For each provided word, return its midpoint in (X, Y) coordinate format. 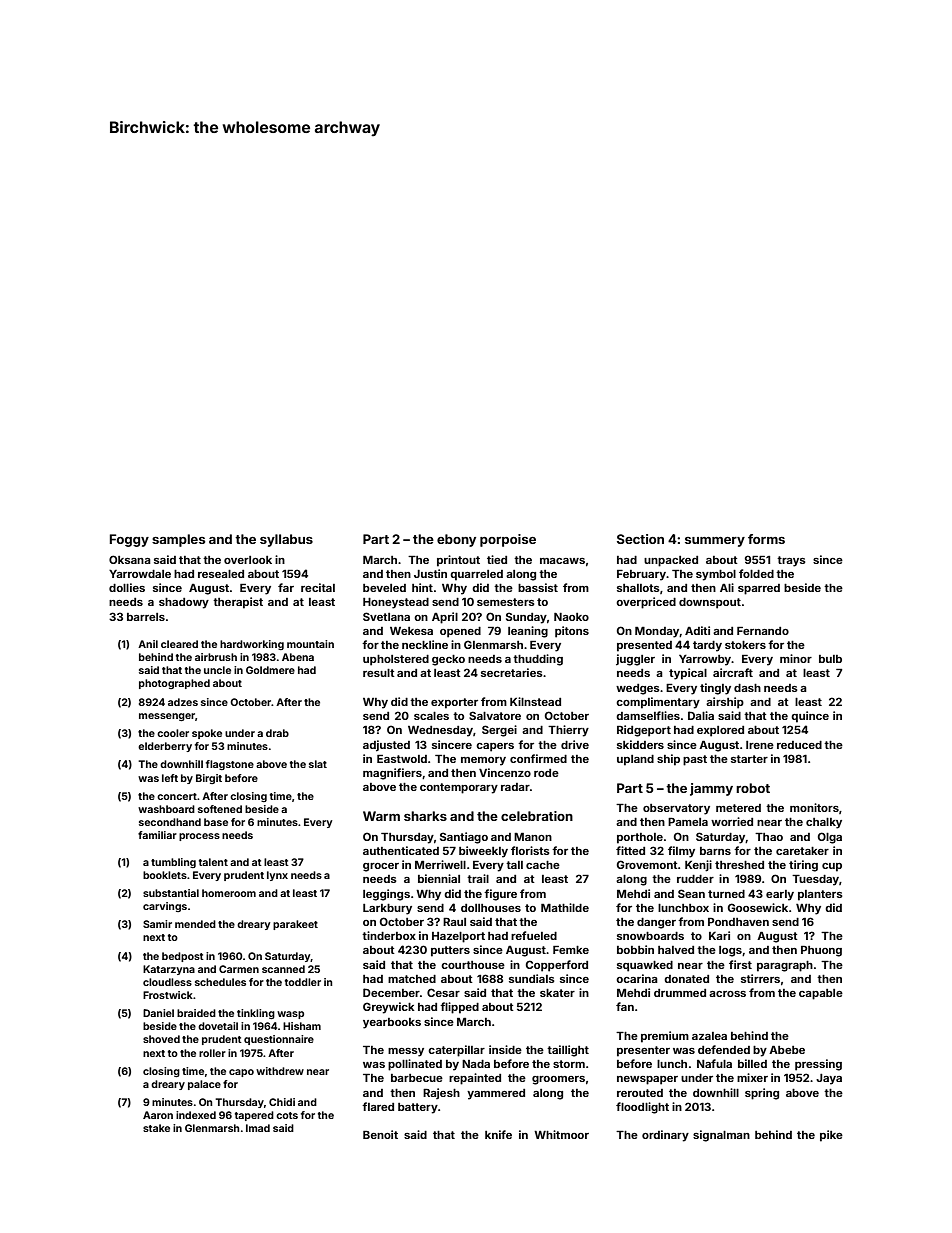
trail (478, 878)
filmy (681, 852)
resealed (221, 574)
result (379, 673)
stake (156, 1128)
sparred (759, 589)
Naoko (571, 617)
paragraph (785, 966)
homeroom (229, 893)
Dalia (701, 715)
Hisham (302, 1026)
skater (557, 993)
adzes (183, 702)
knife (498, 1134)
